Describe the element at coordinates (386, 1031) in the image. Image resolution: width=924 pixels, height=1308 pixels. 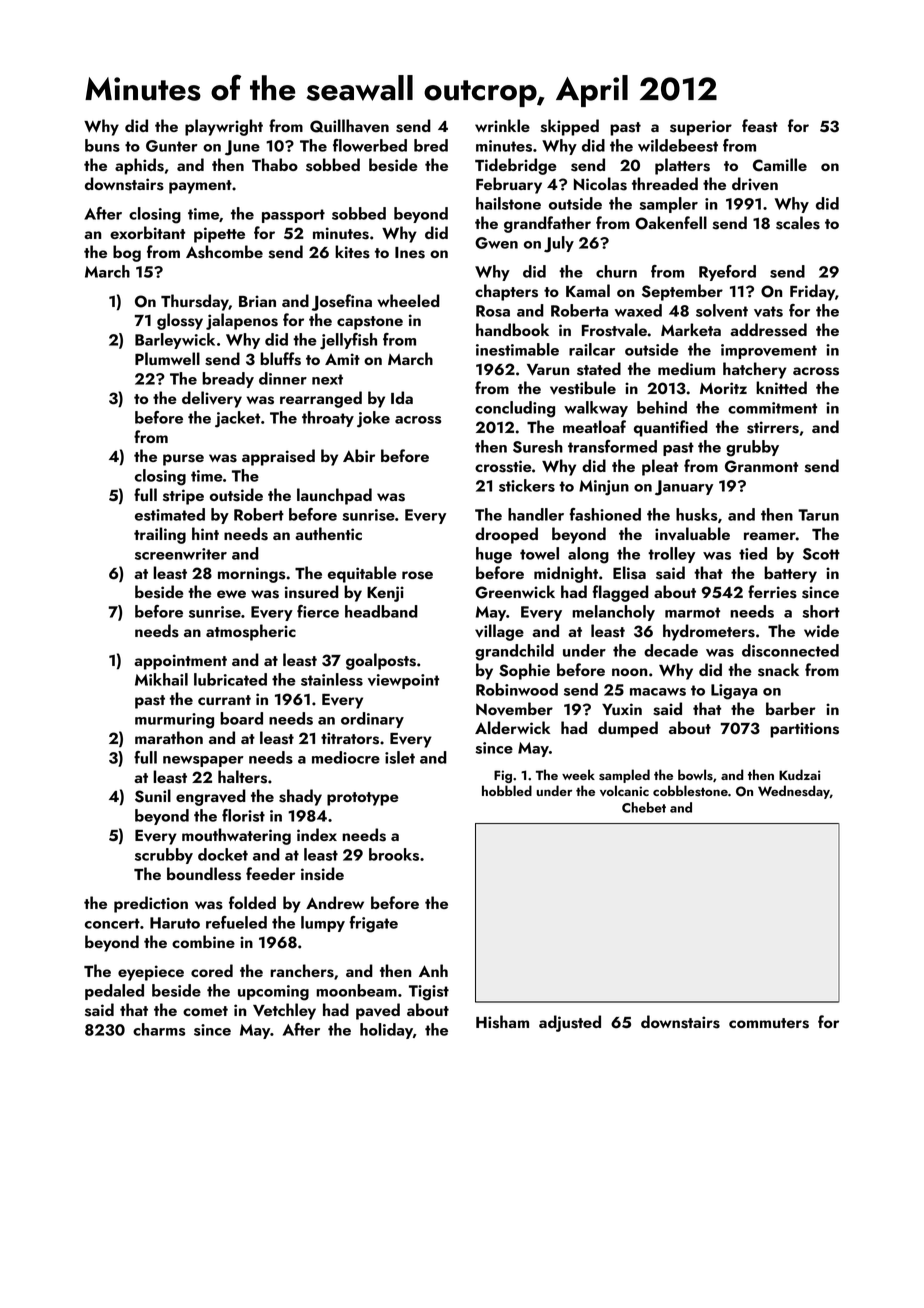
I see `holiday` at that location.
